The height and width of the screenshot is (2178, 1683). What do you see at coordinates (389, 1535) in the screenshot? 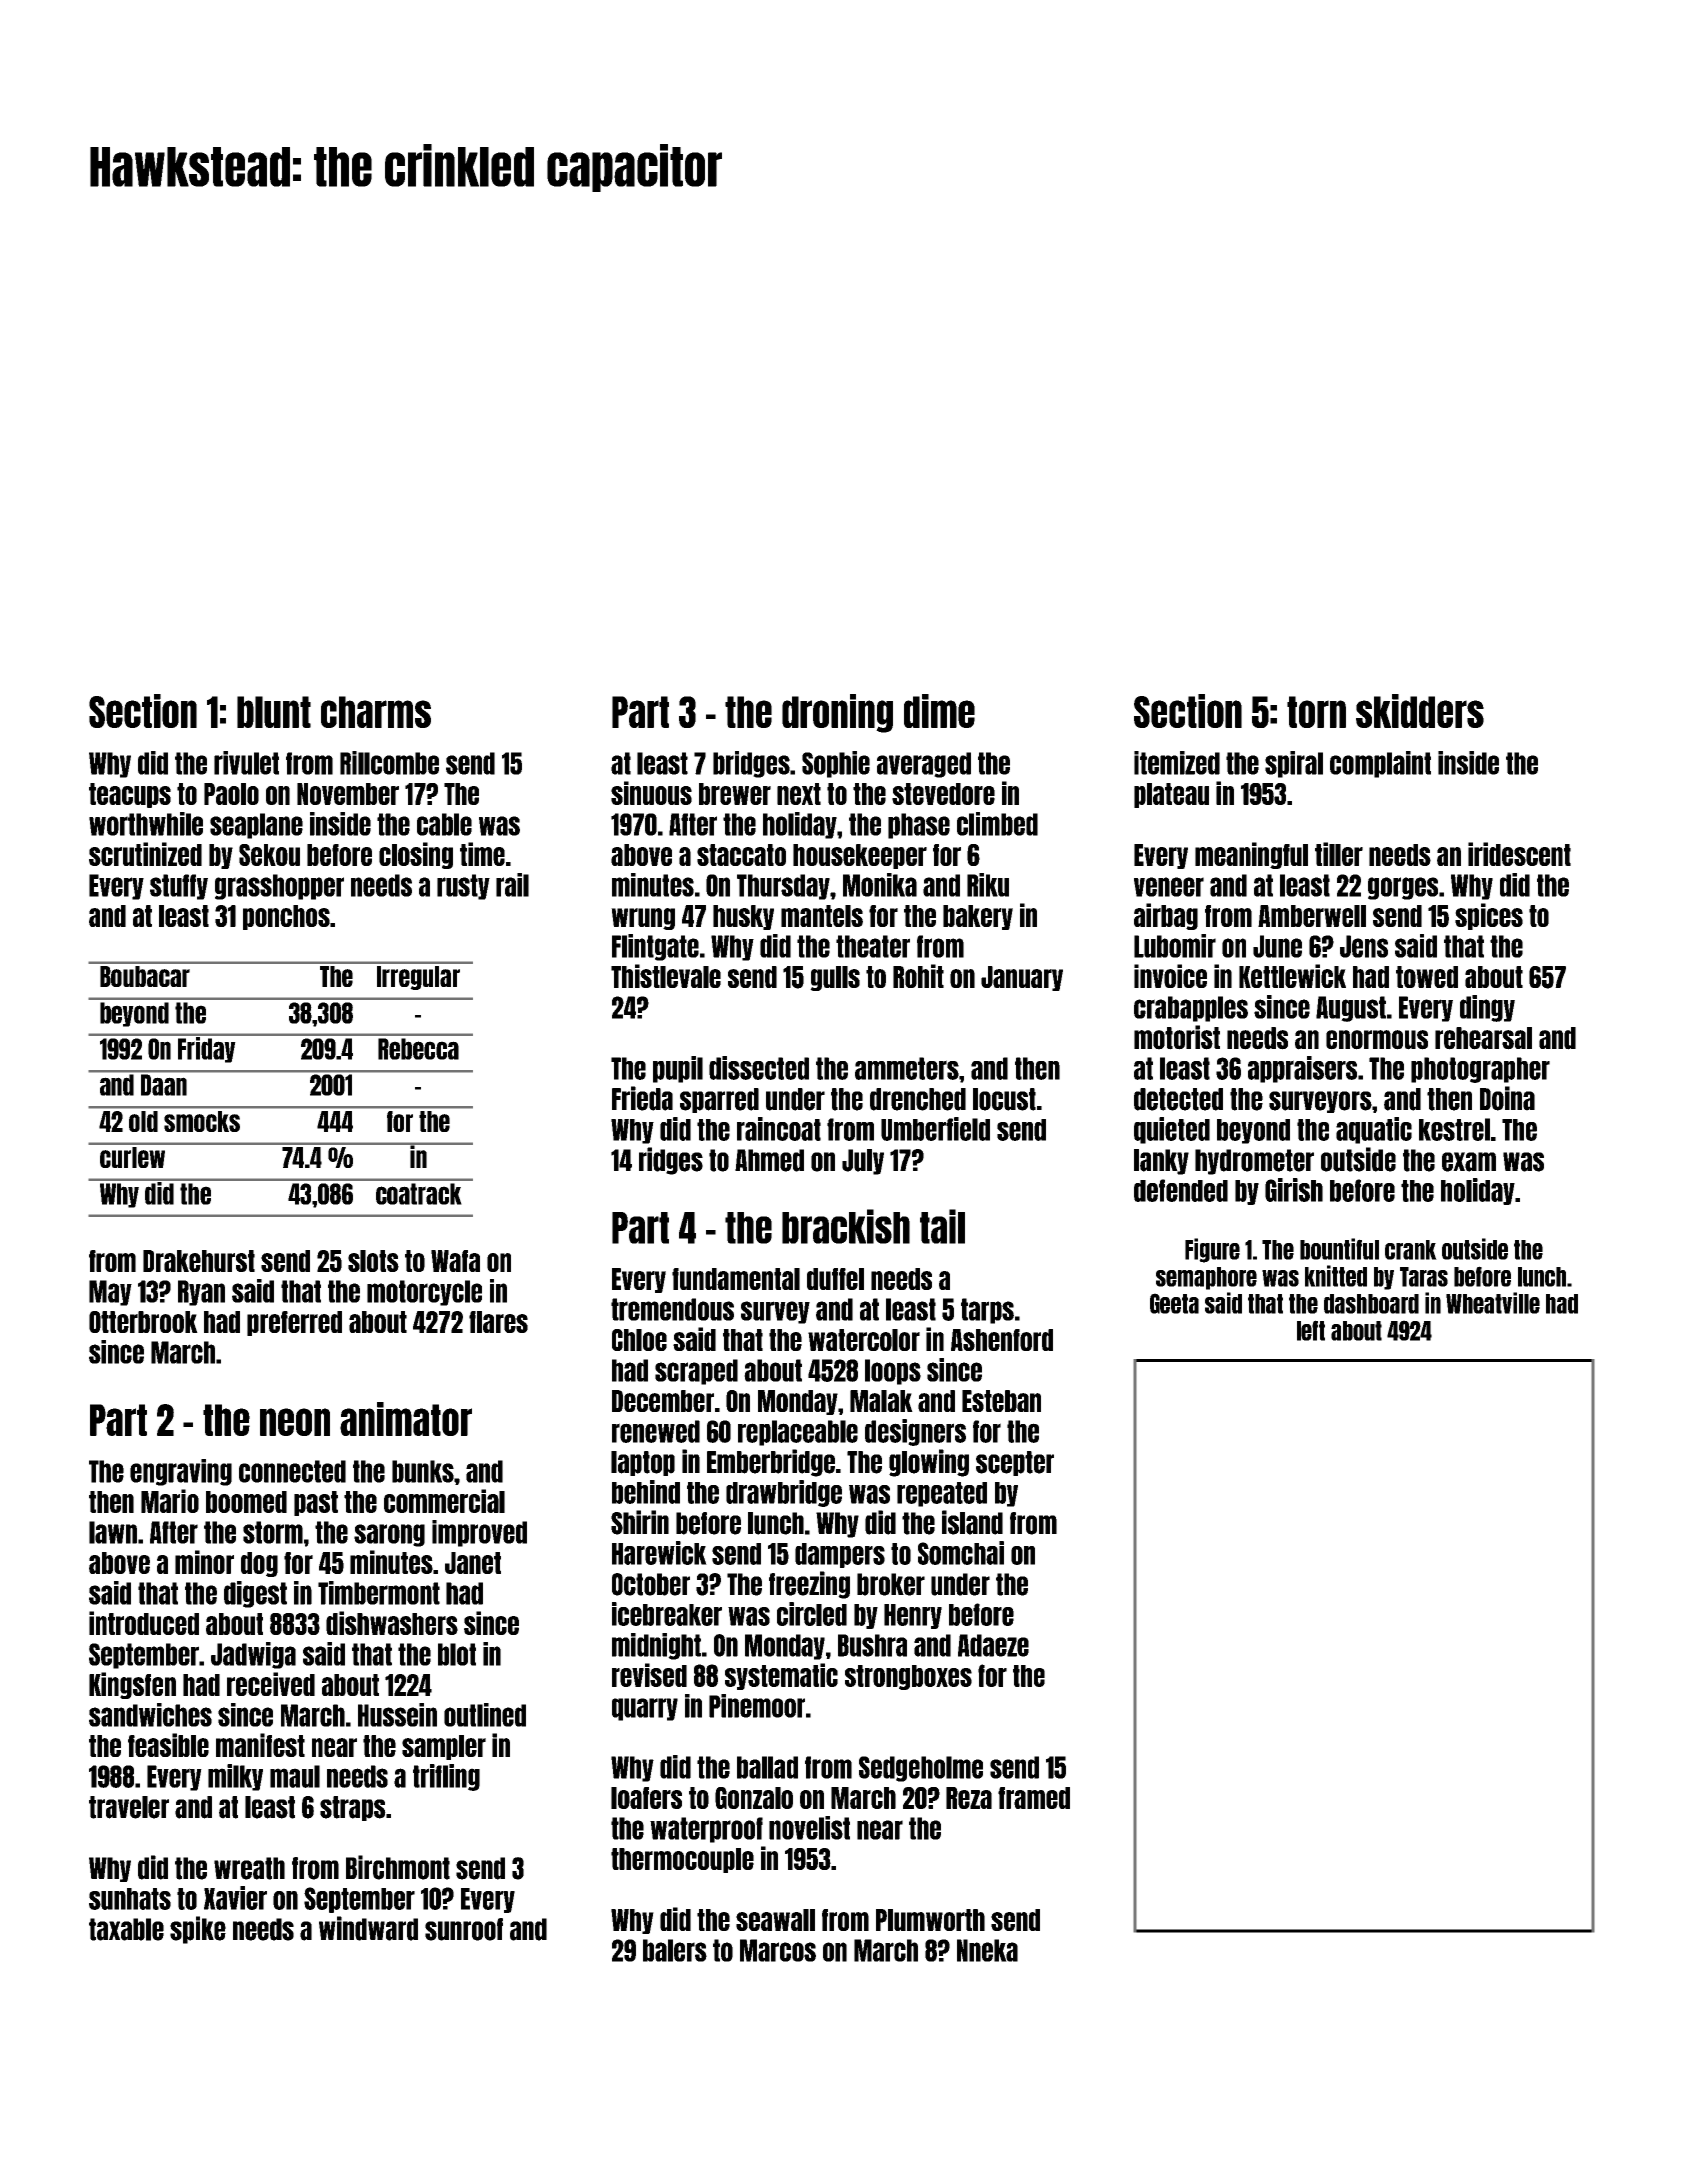
I see `sarong` at bounding box center [389, 1535].
